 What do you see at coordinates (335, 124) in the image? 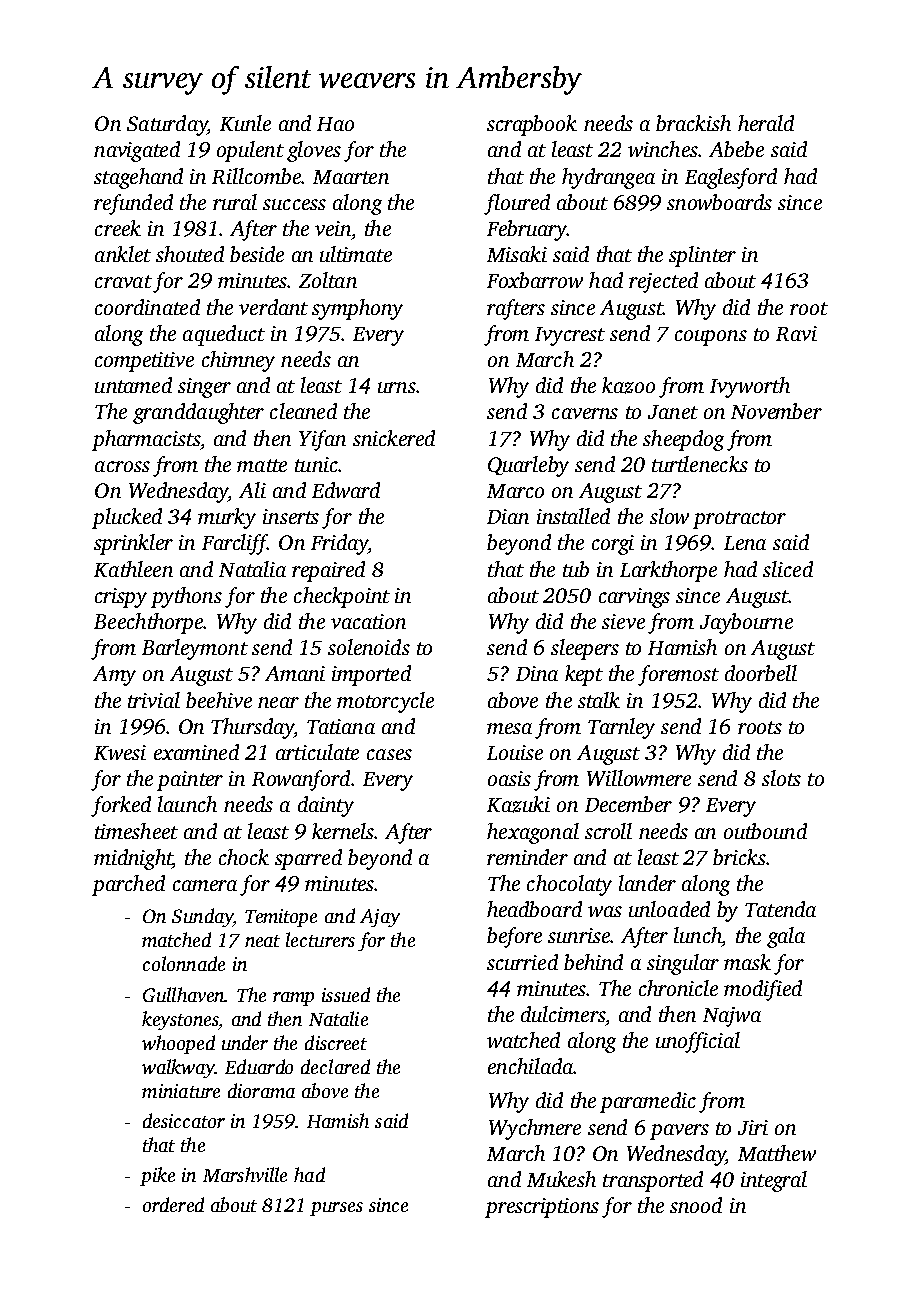
I see `Hao` at bounding box center [335, 124].
